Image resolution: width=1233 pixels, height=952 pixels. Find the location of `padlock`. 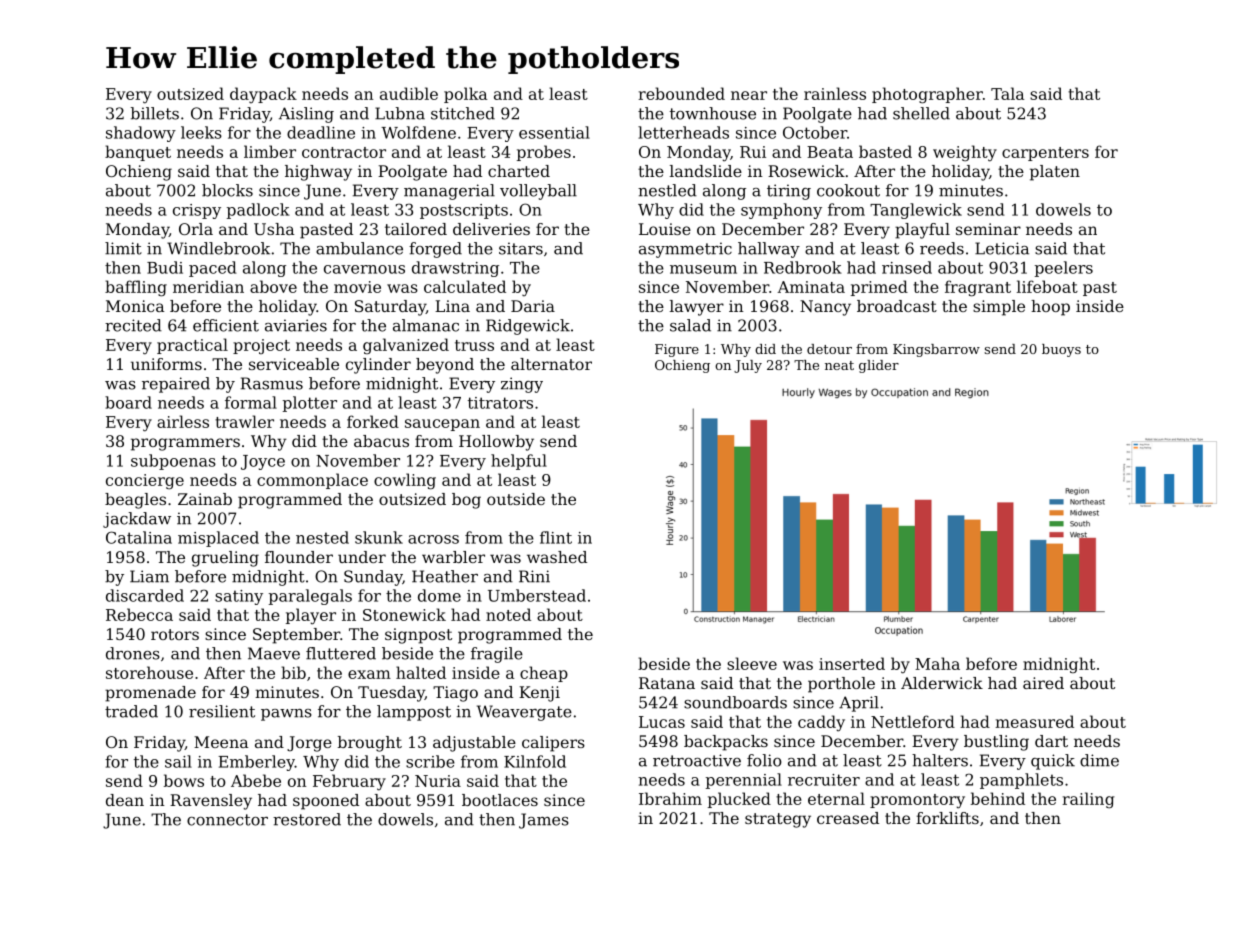

padlock is located at coordinates (258, 211).
